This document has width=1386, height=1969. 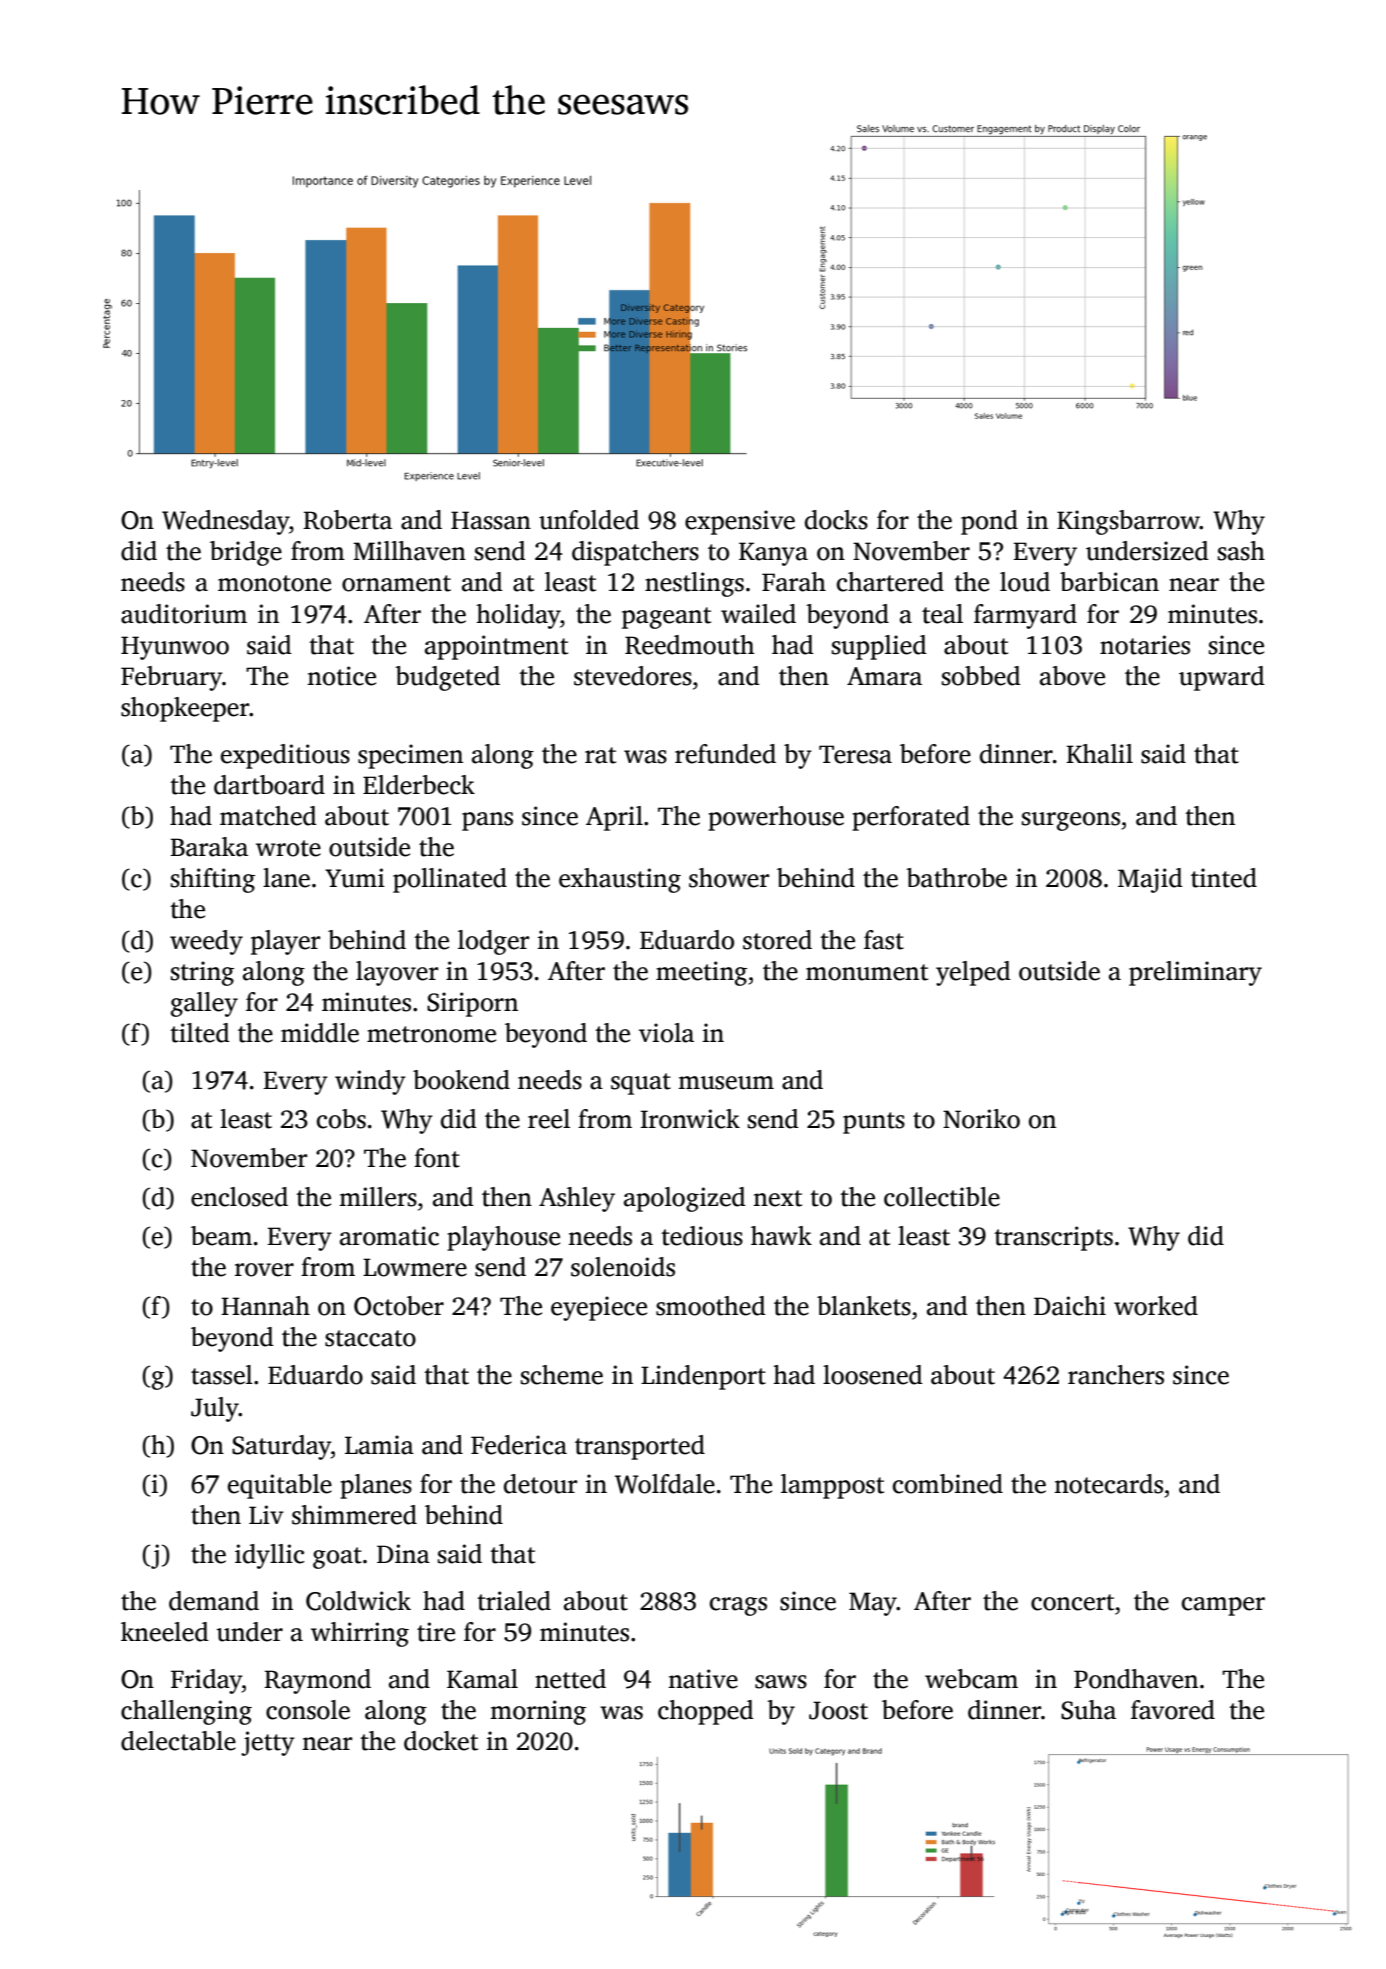 What do you see at coordinates (280, 1486) in the document?
I see `equitable` at bounding box center [280, 1486].
